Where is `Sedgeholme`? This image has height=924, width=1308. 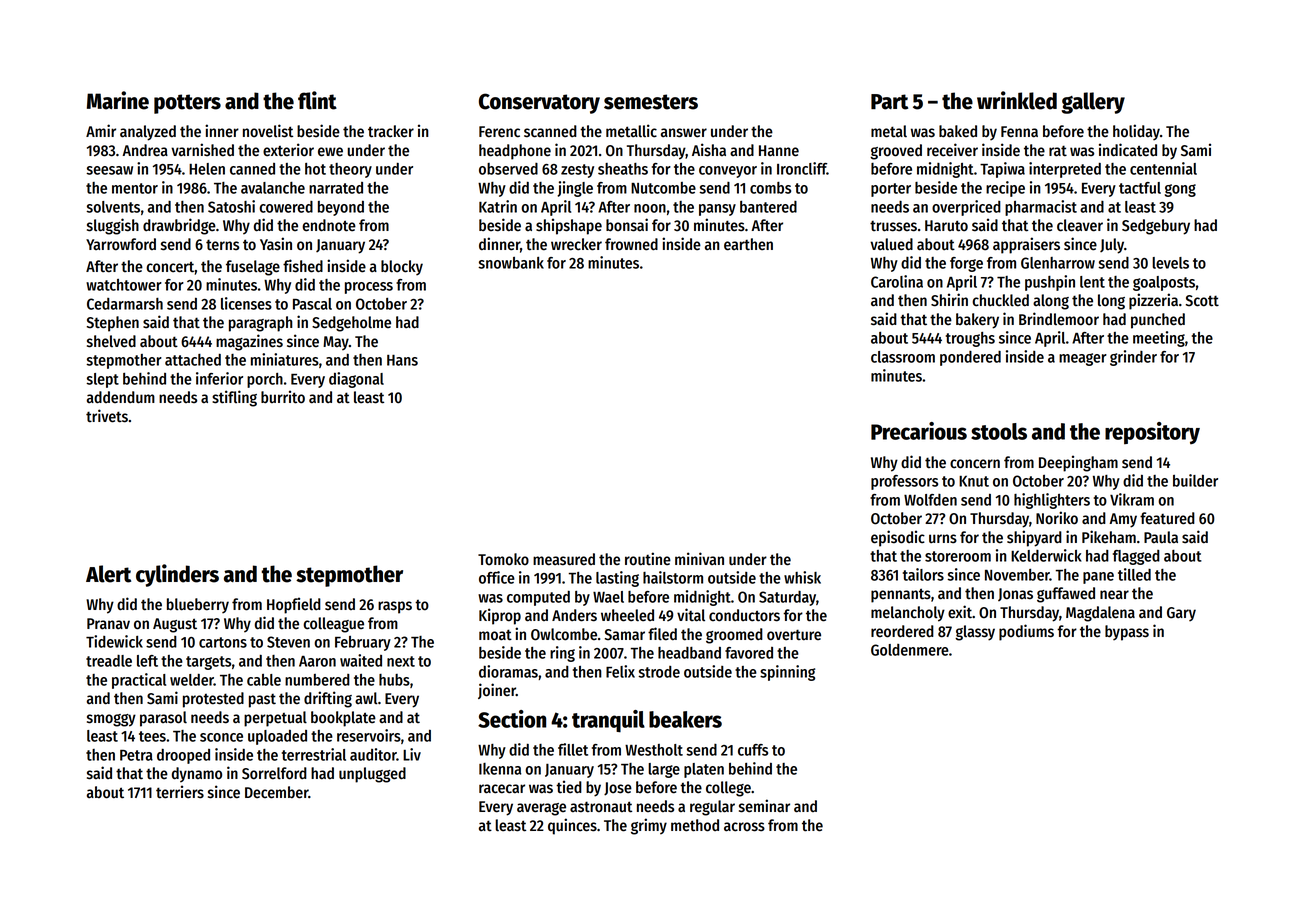
Sedgeholme is located at coordinates (351, 324).
